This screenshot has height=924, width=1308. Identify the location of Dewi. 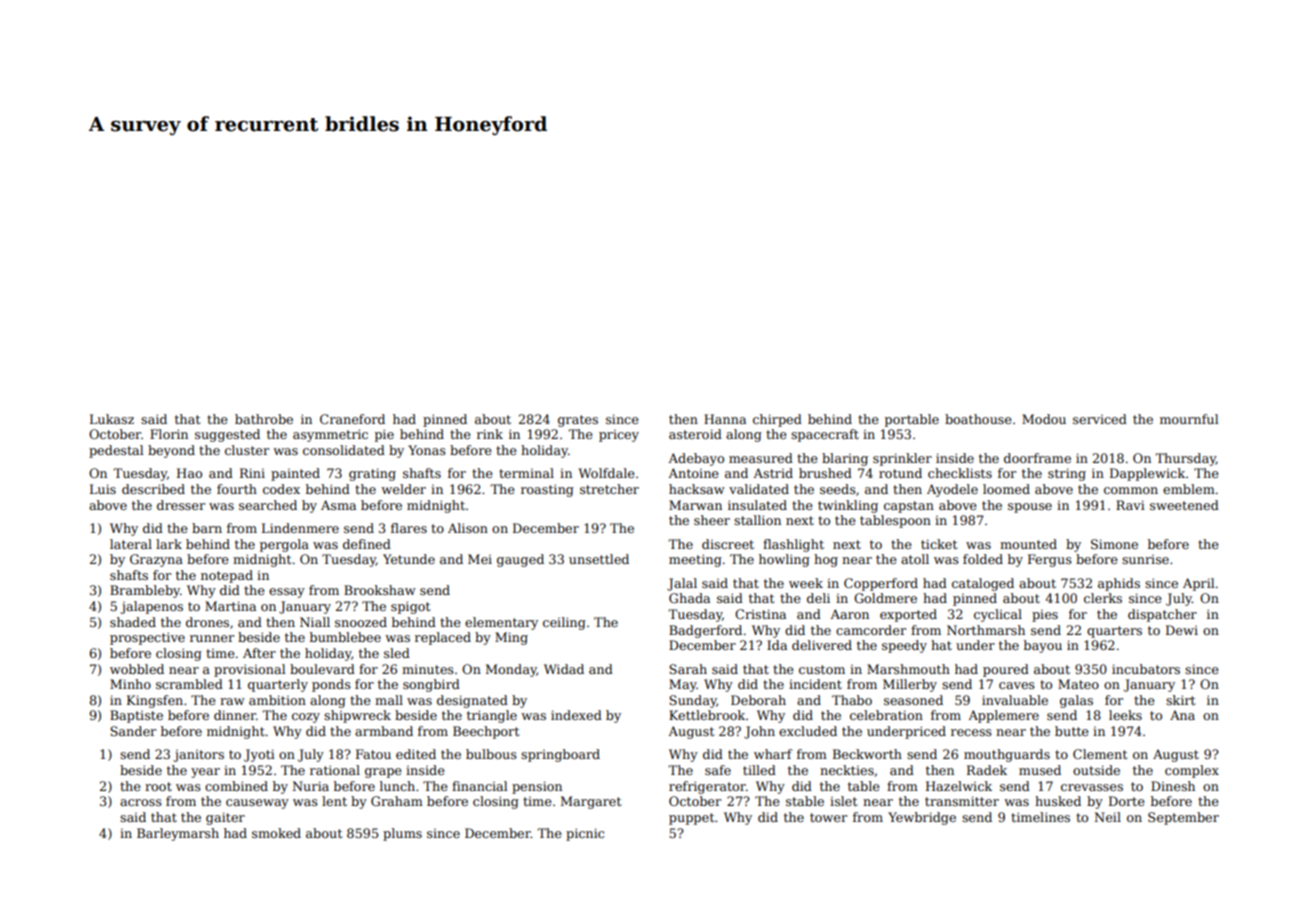
(1182, 630).
